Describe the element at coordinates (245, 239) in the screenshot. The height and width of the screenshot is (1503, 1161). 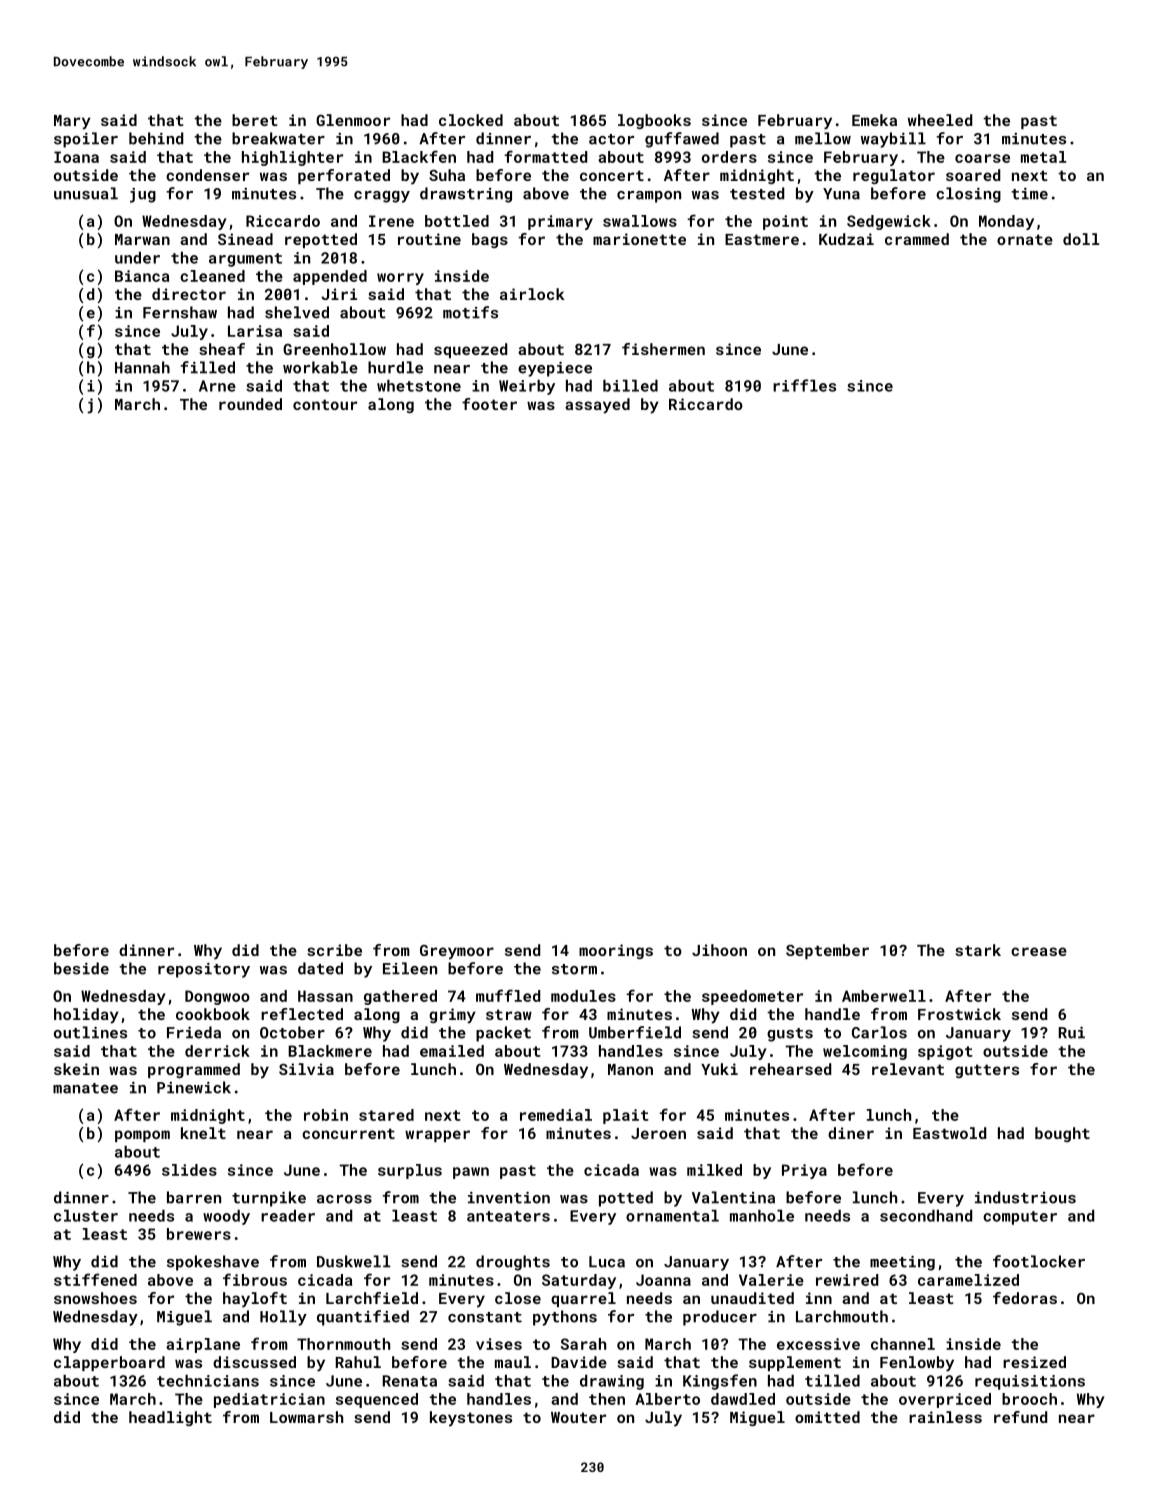
I see `Sinead` at that location.
